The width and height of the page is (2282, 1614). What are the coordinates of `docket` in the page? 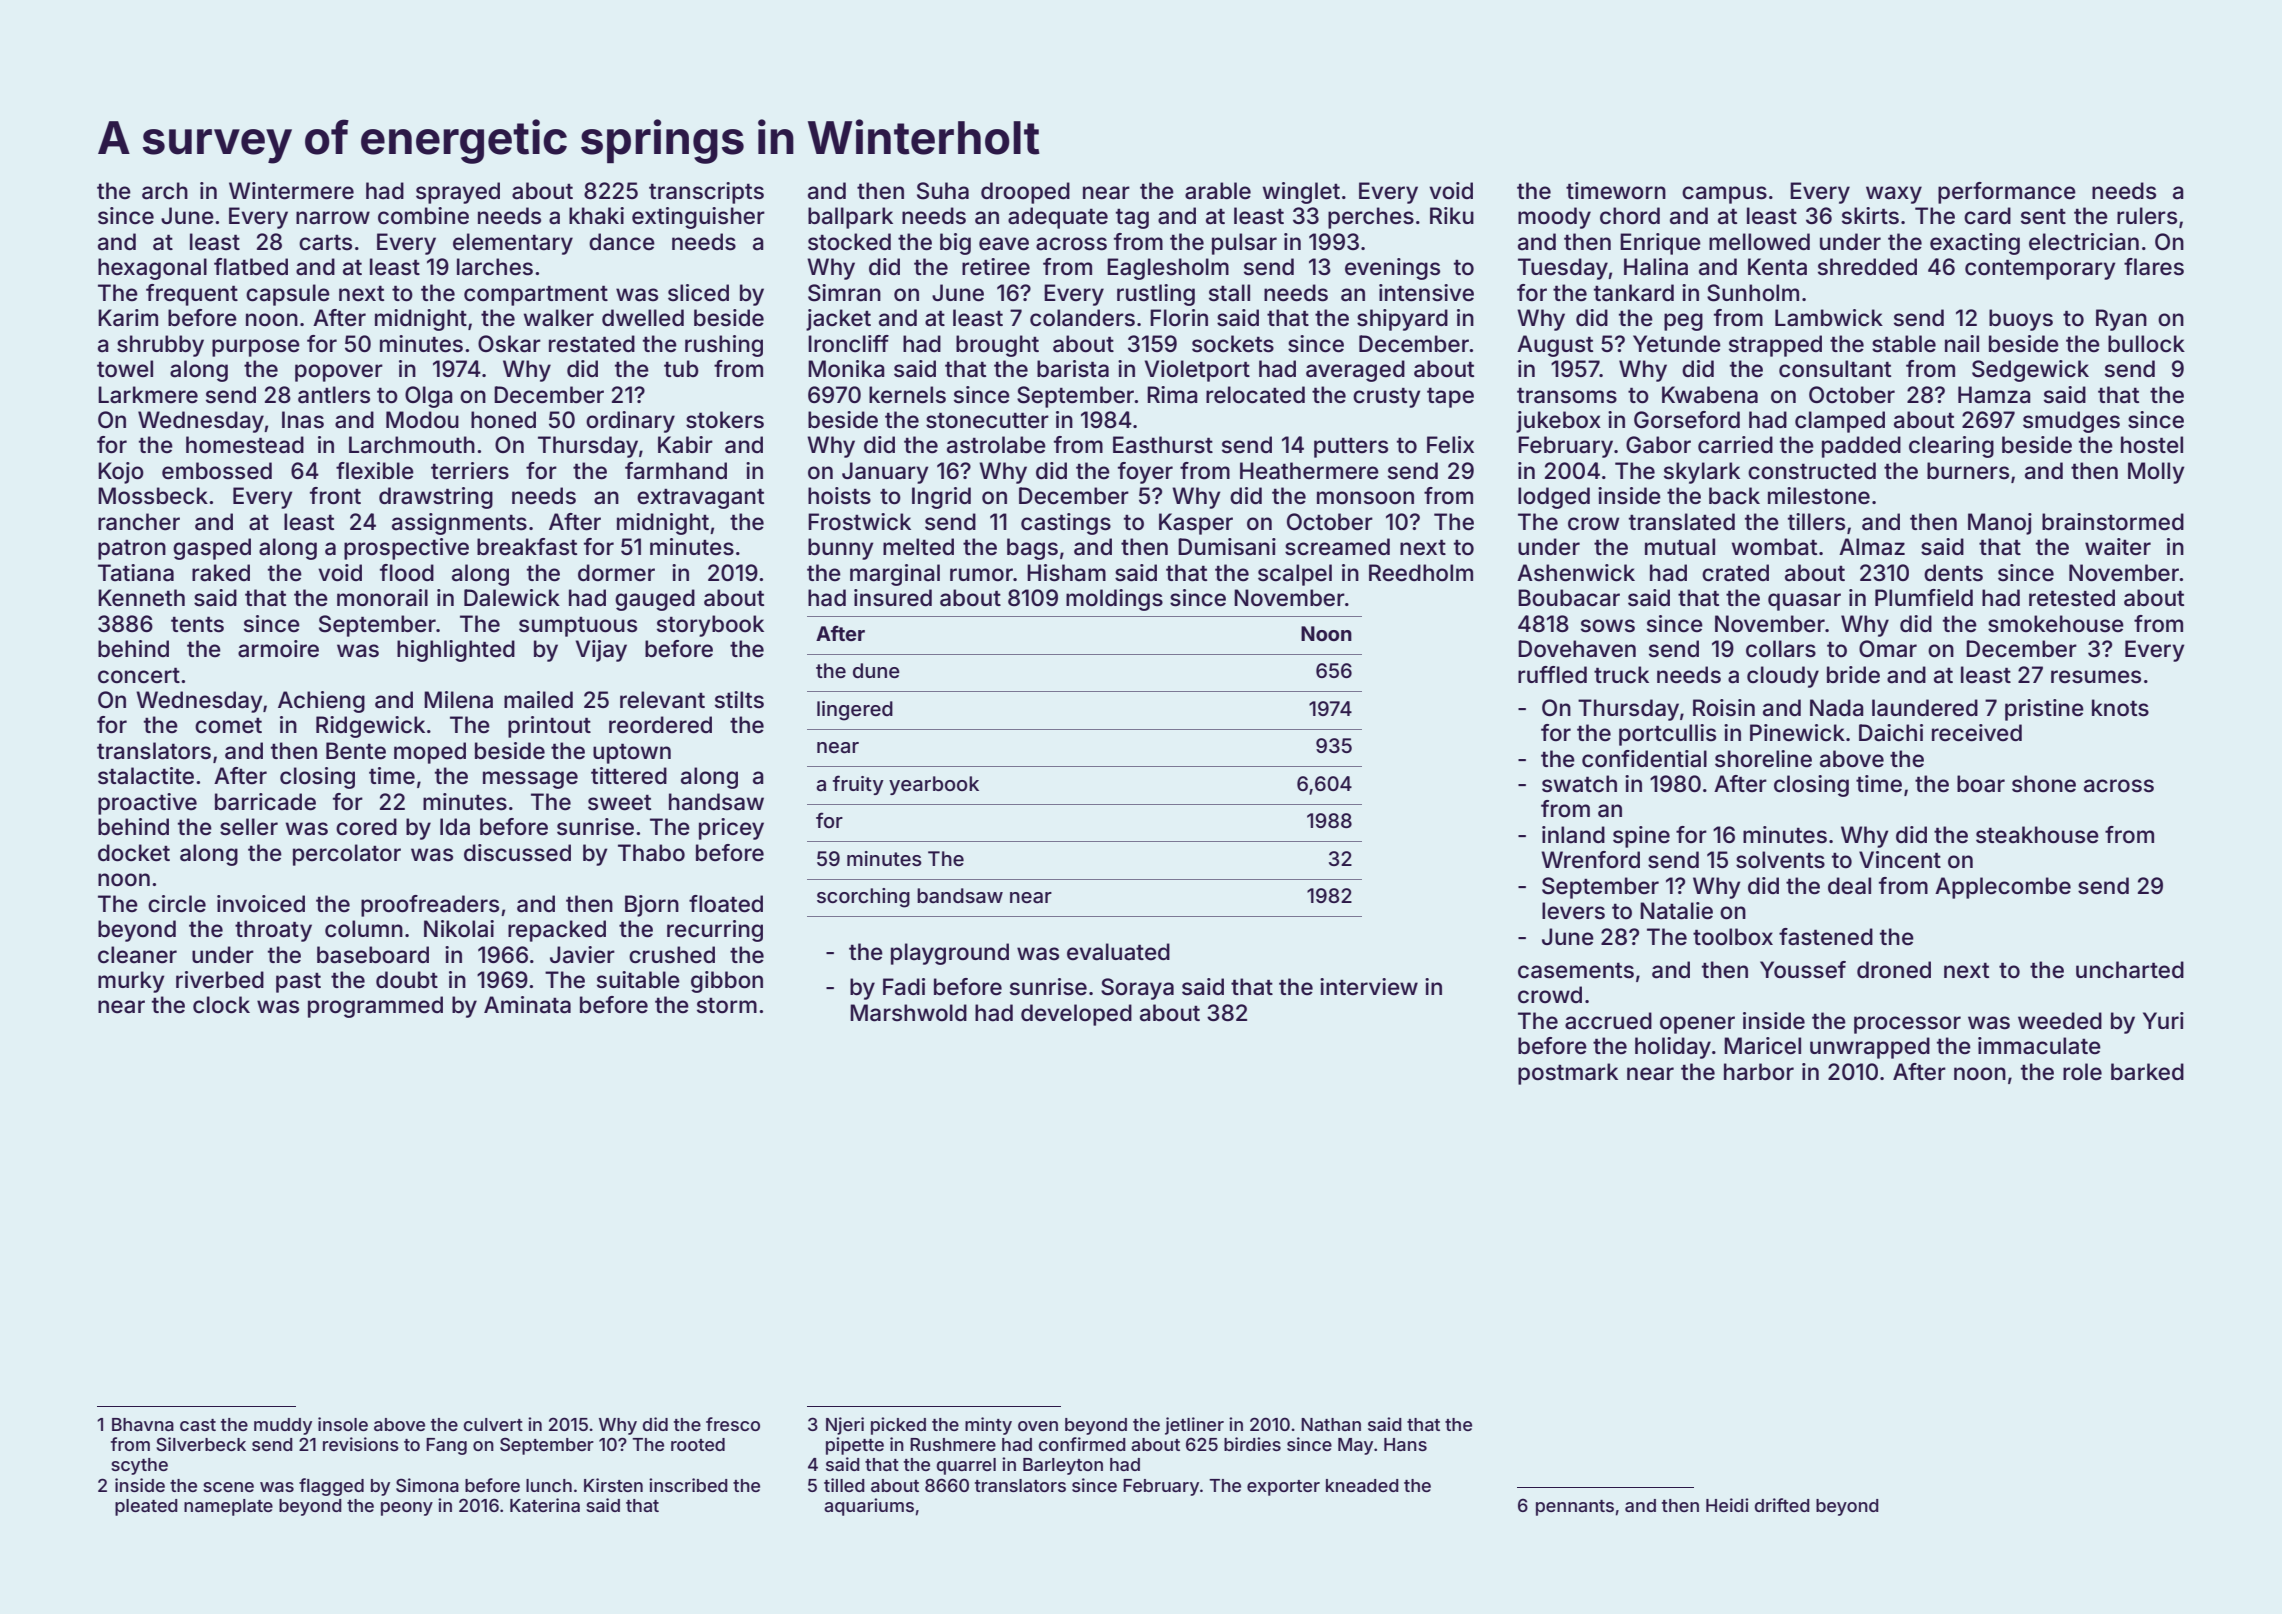 It's located at (134, 853).
